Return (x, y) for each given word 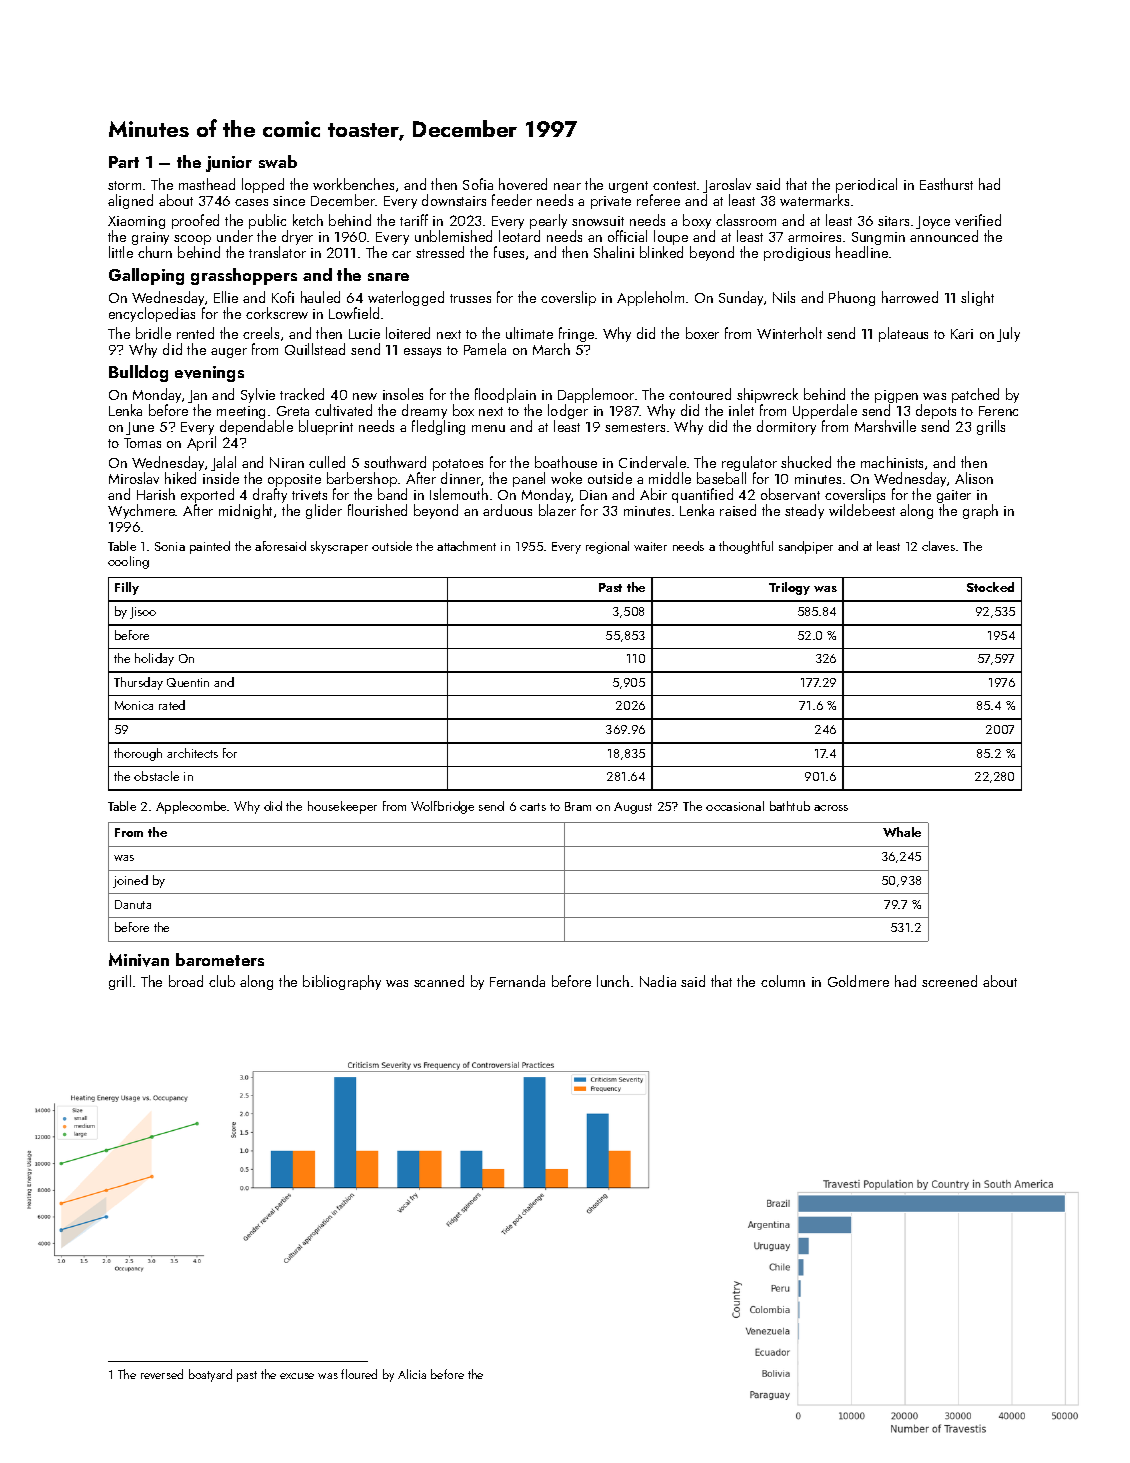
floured (359, 1374)
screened (949, 981)
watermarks (814, 200)
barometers (220, 959)
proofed (195, 221)
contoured (700, 394)
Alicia (412, 1374)
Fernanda (517, 981)
